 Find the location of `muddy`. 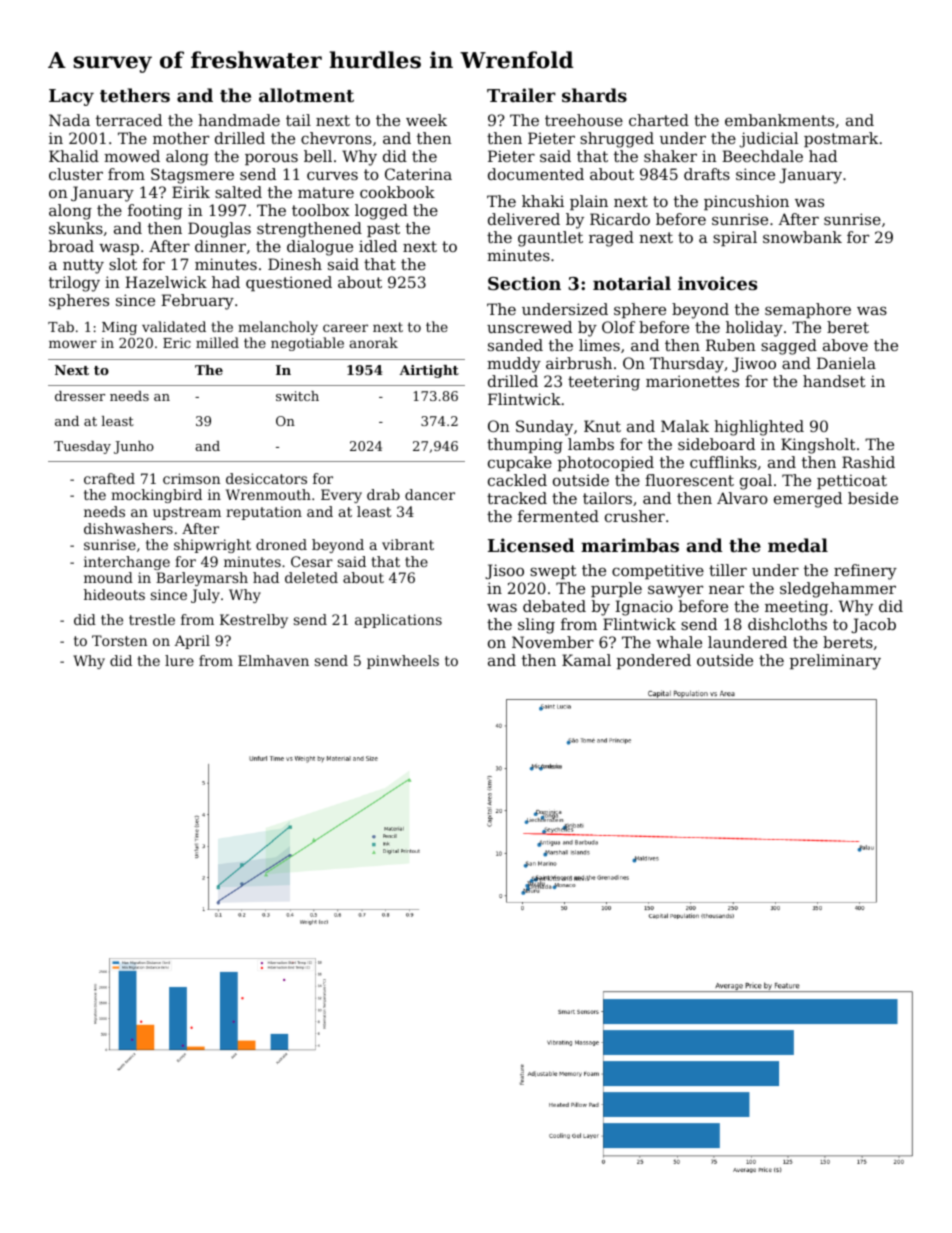

muddy is located at coordinates (514, 365).
